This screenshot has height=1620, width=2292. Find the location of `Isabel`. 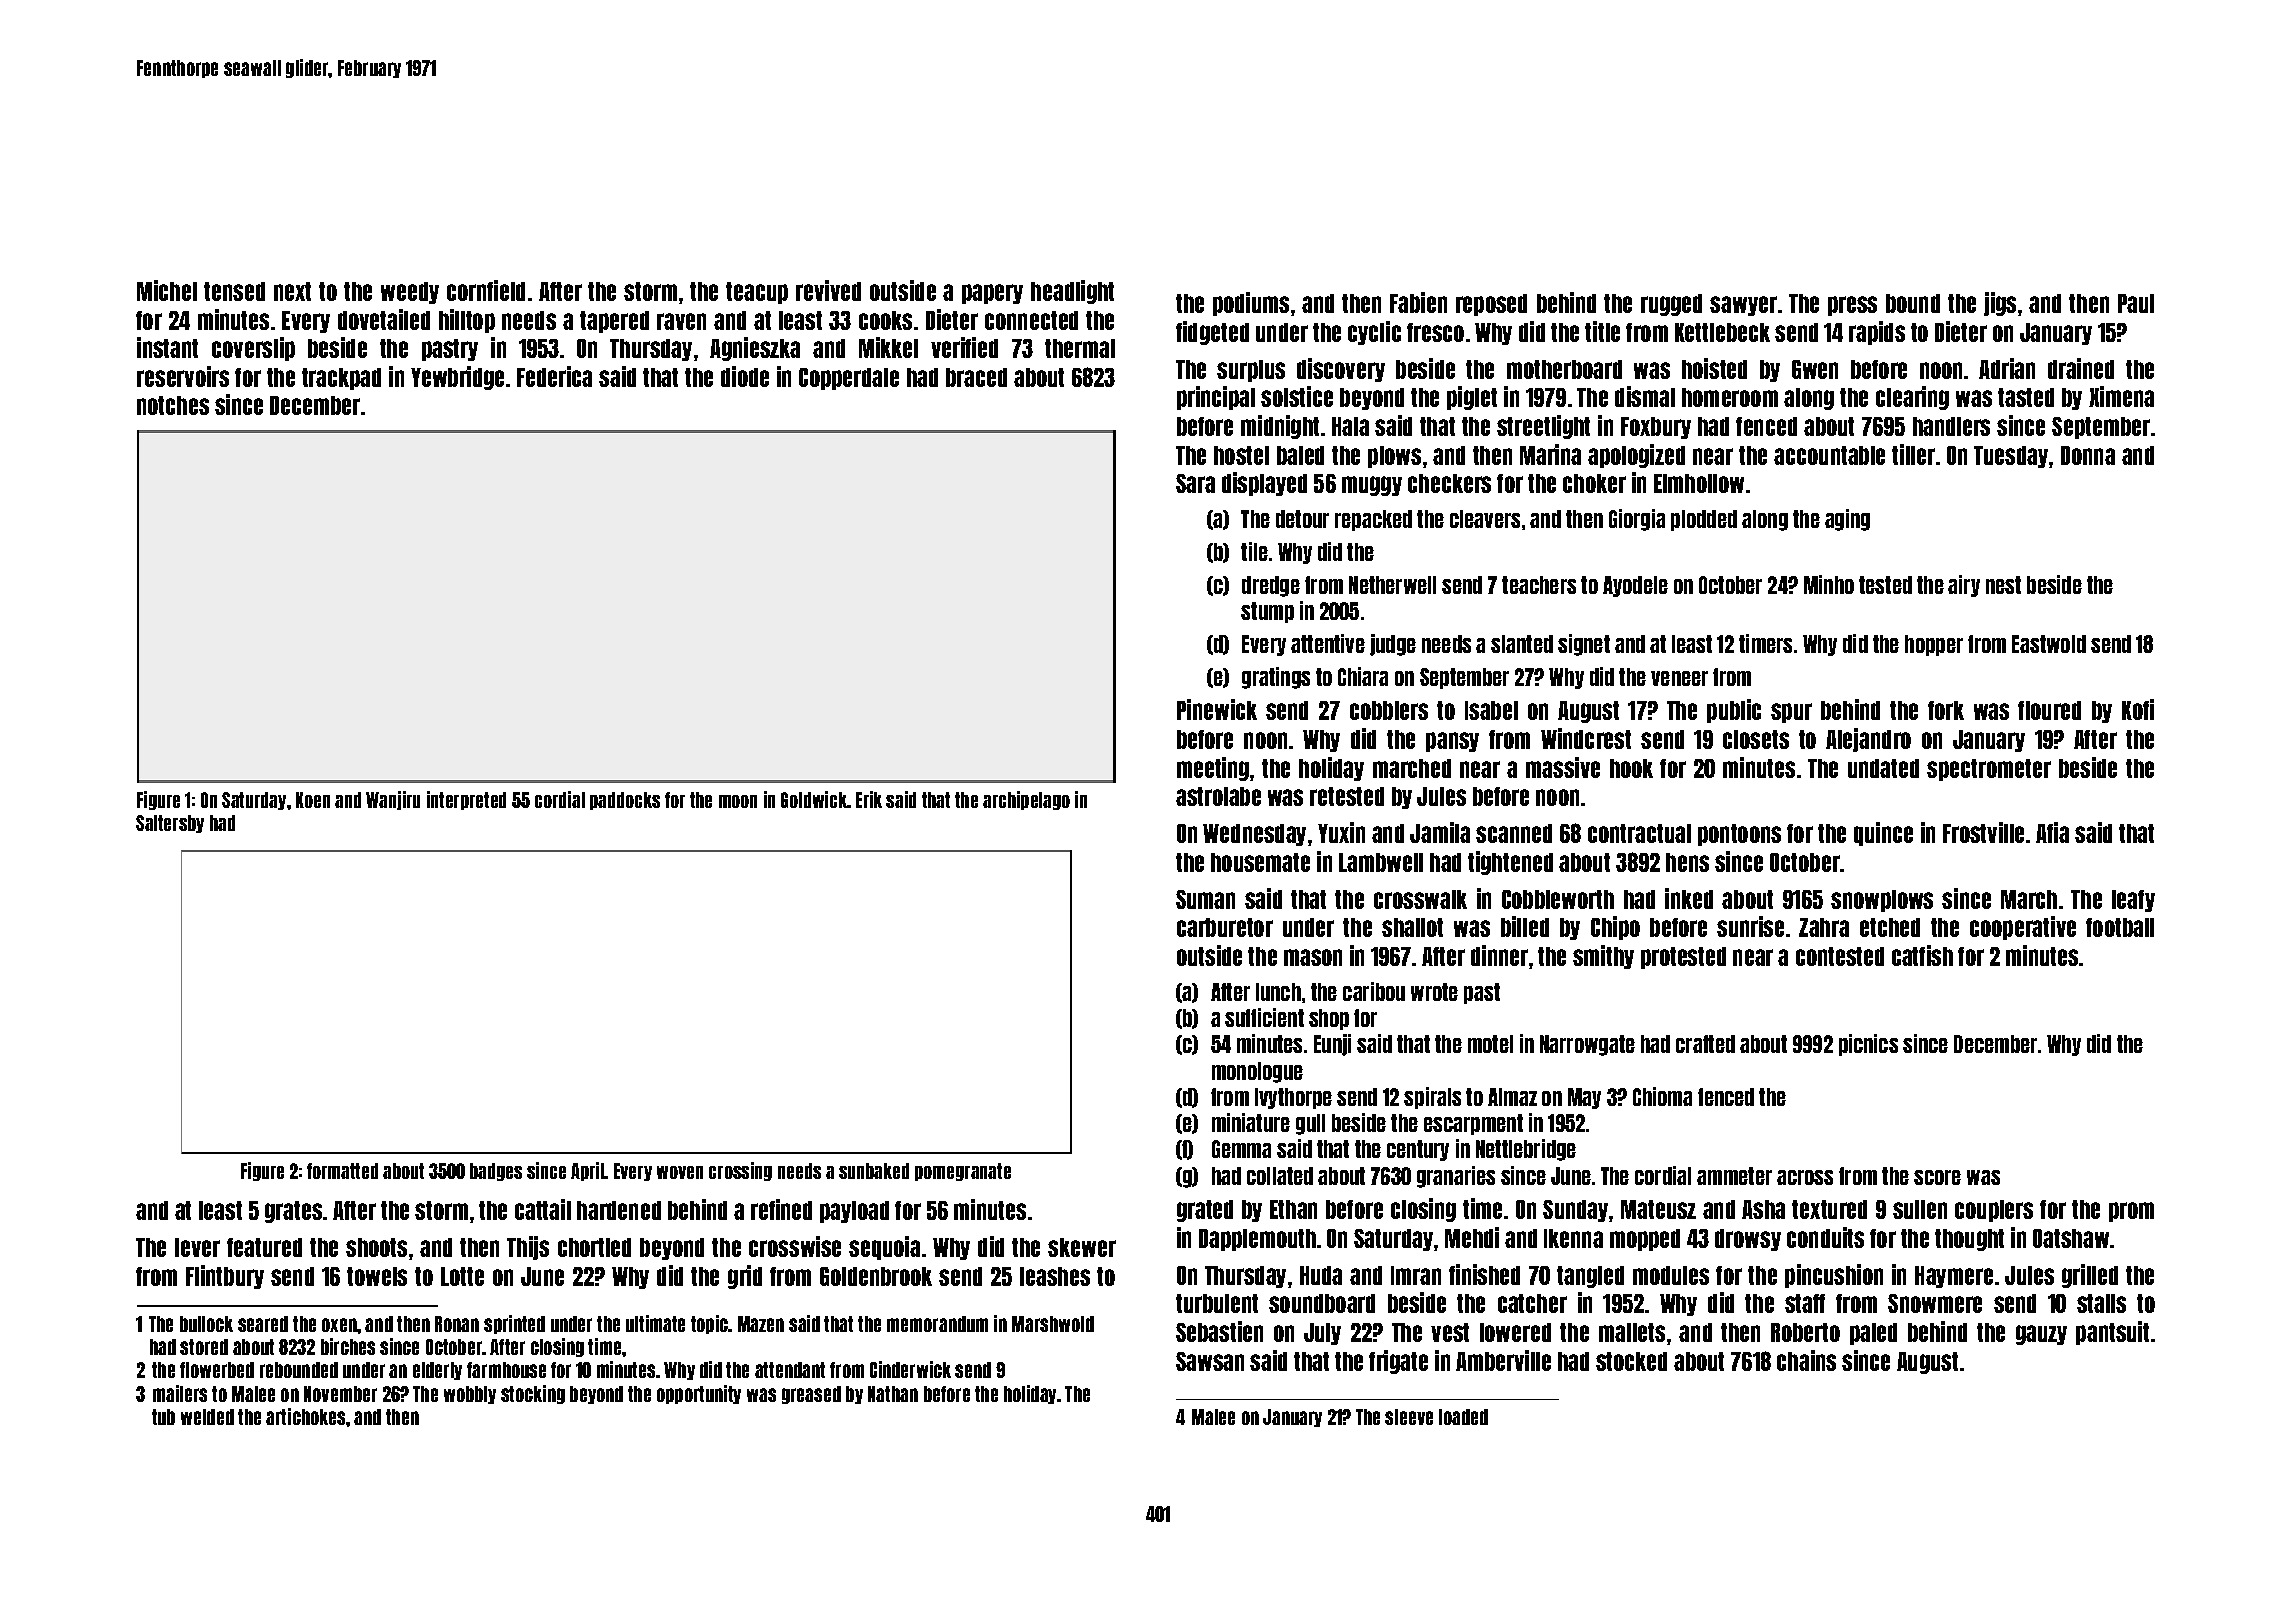

Isabel is located at coordinates (1491, 710).
